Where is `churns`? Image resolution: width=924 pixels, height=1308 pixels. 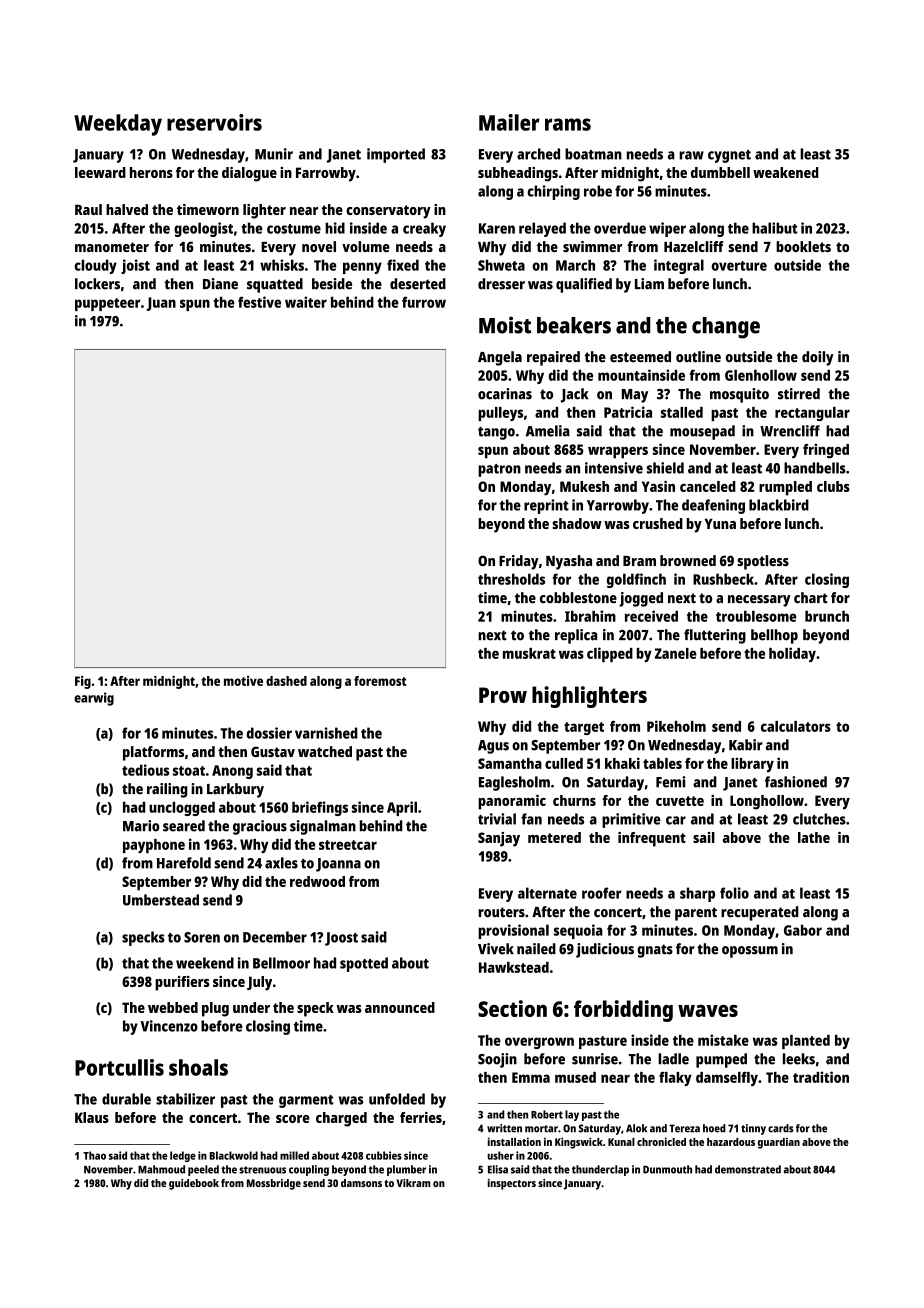
churns is located at coordinates (574, 800).
